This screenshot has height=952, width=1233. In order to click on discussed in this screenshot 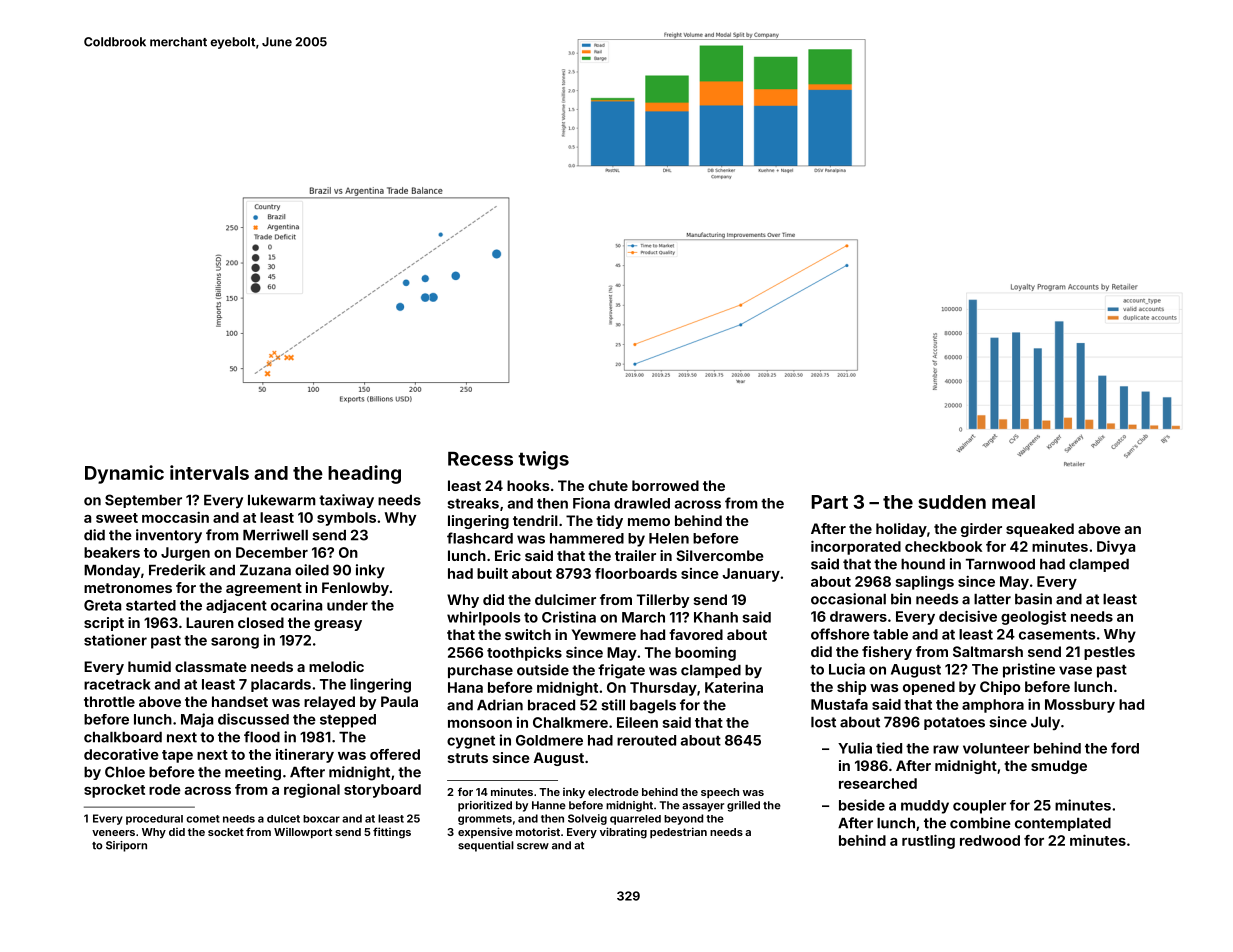, I will do `click(253, 719)`.
